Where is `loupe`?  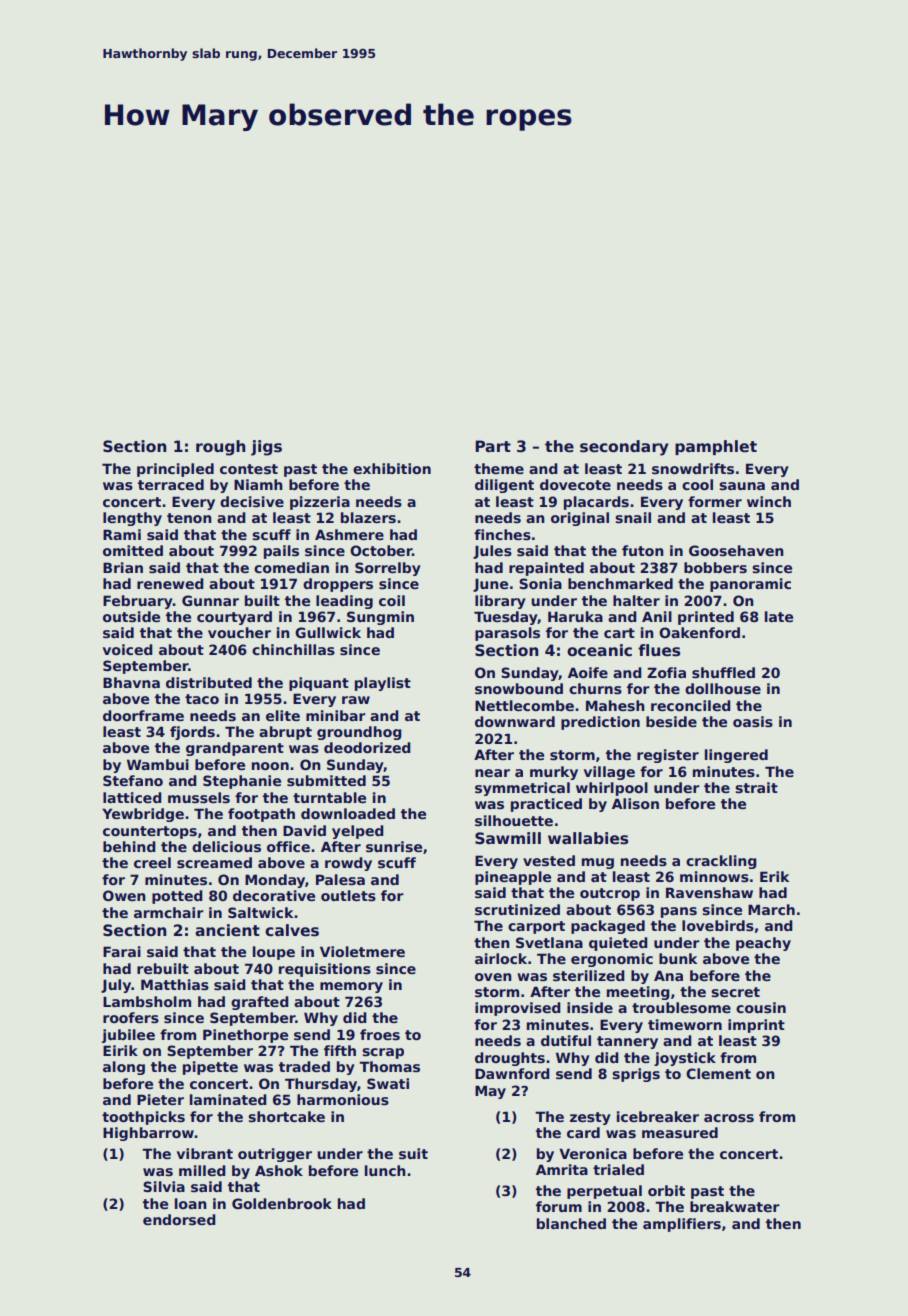
loupe is located at coordinates (274, 953).
